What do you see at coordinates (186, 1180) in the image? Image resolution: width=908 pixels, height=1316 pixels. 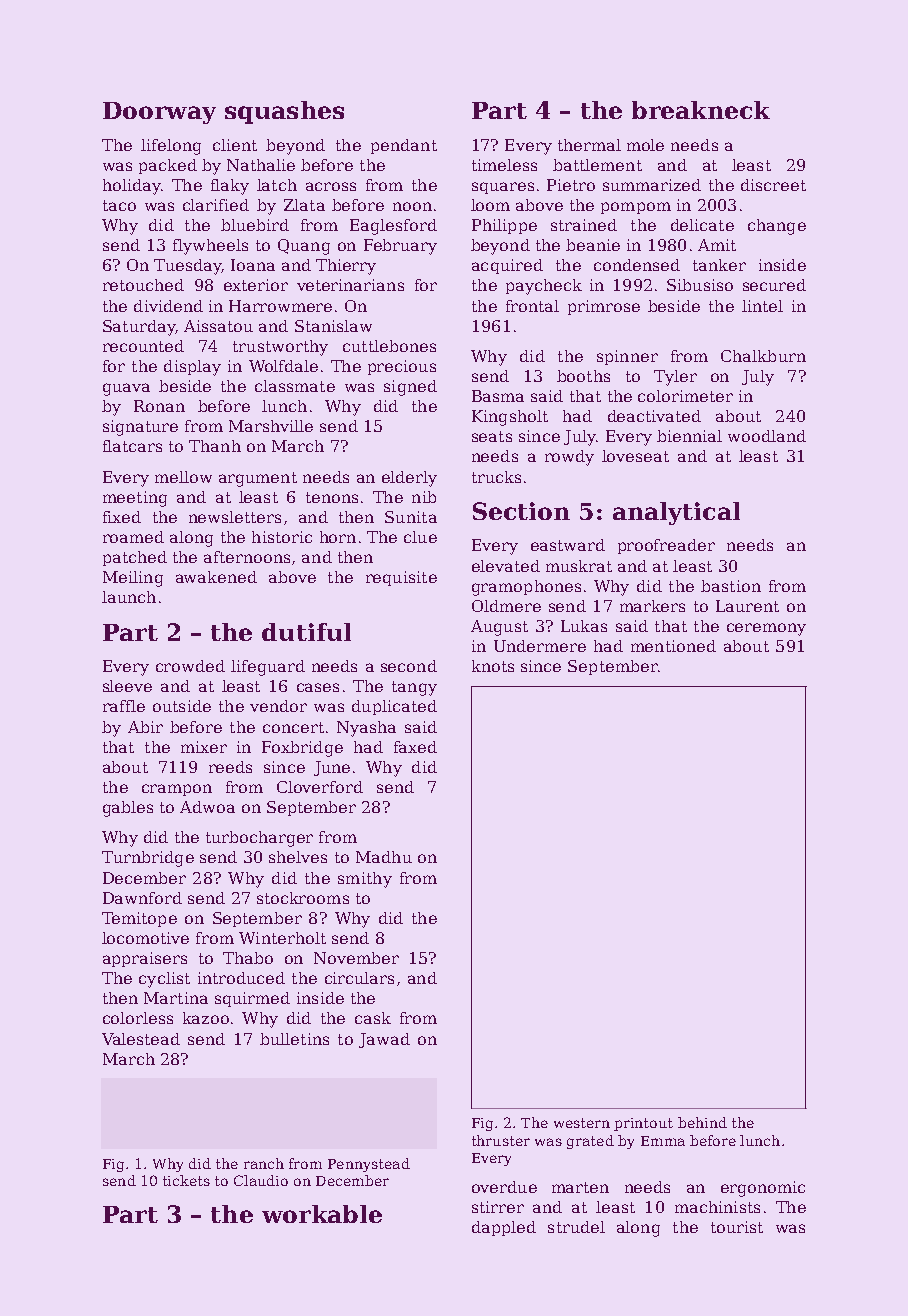 I see `tickets` at bounding box center [186, 1180].
